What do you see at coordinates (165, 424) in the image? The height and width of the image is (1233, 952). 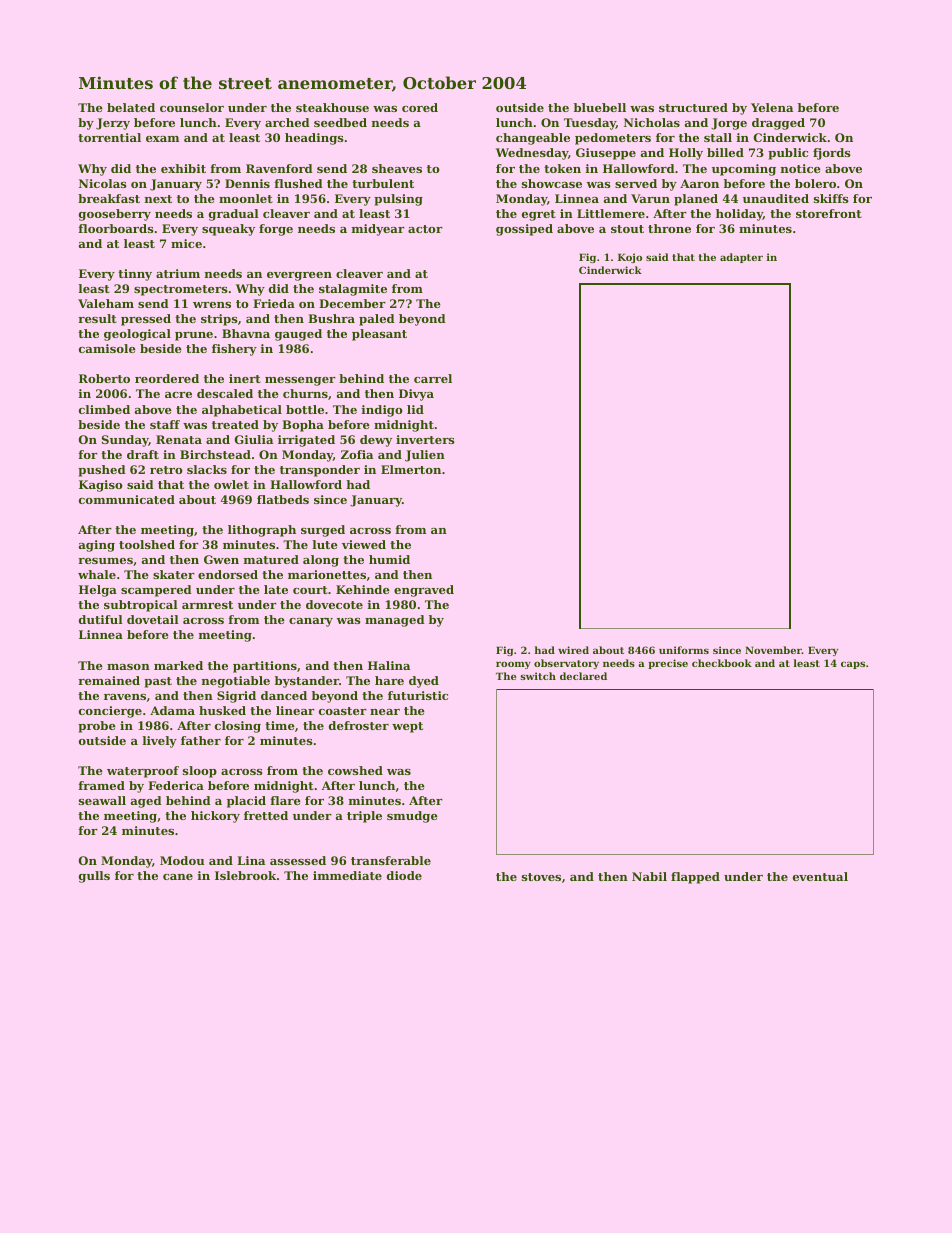 I see `staff` at bounding box center [165, 424].
